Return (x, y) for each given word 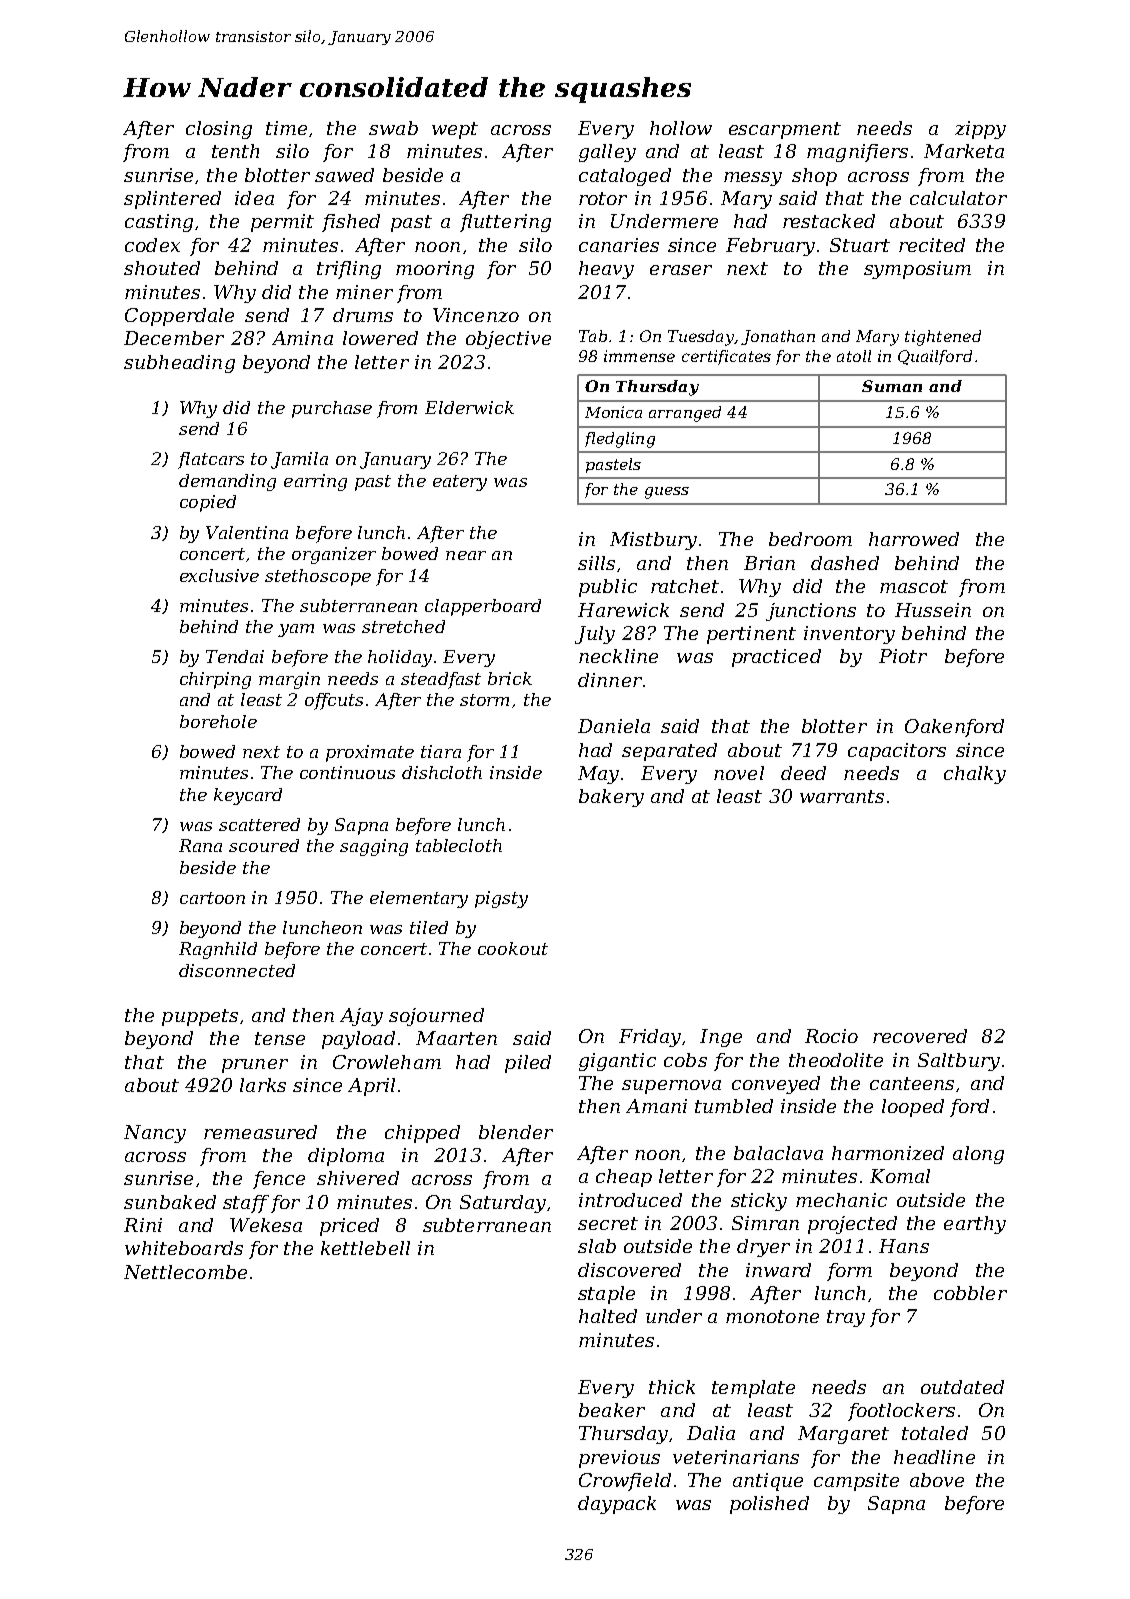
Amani (656, 1106)
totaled (935, 1433)
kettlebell (365, 1248)
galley (607, 153)
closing (219, 130)
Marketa (964, 151)
